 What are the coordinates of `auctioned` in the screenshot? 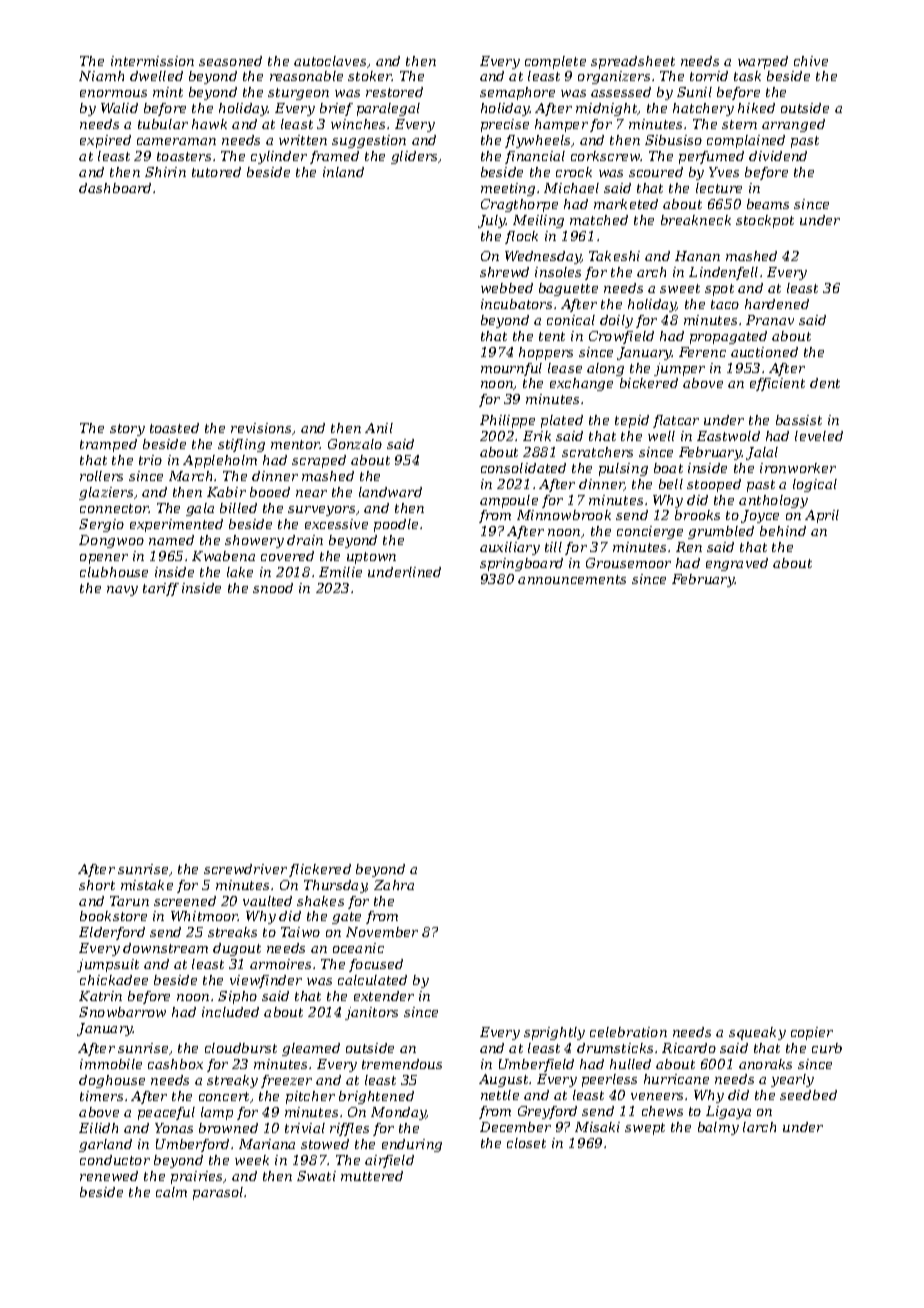 It's located at (764, 352).
